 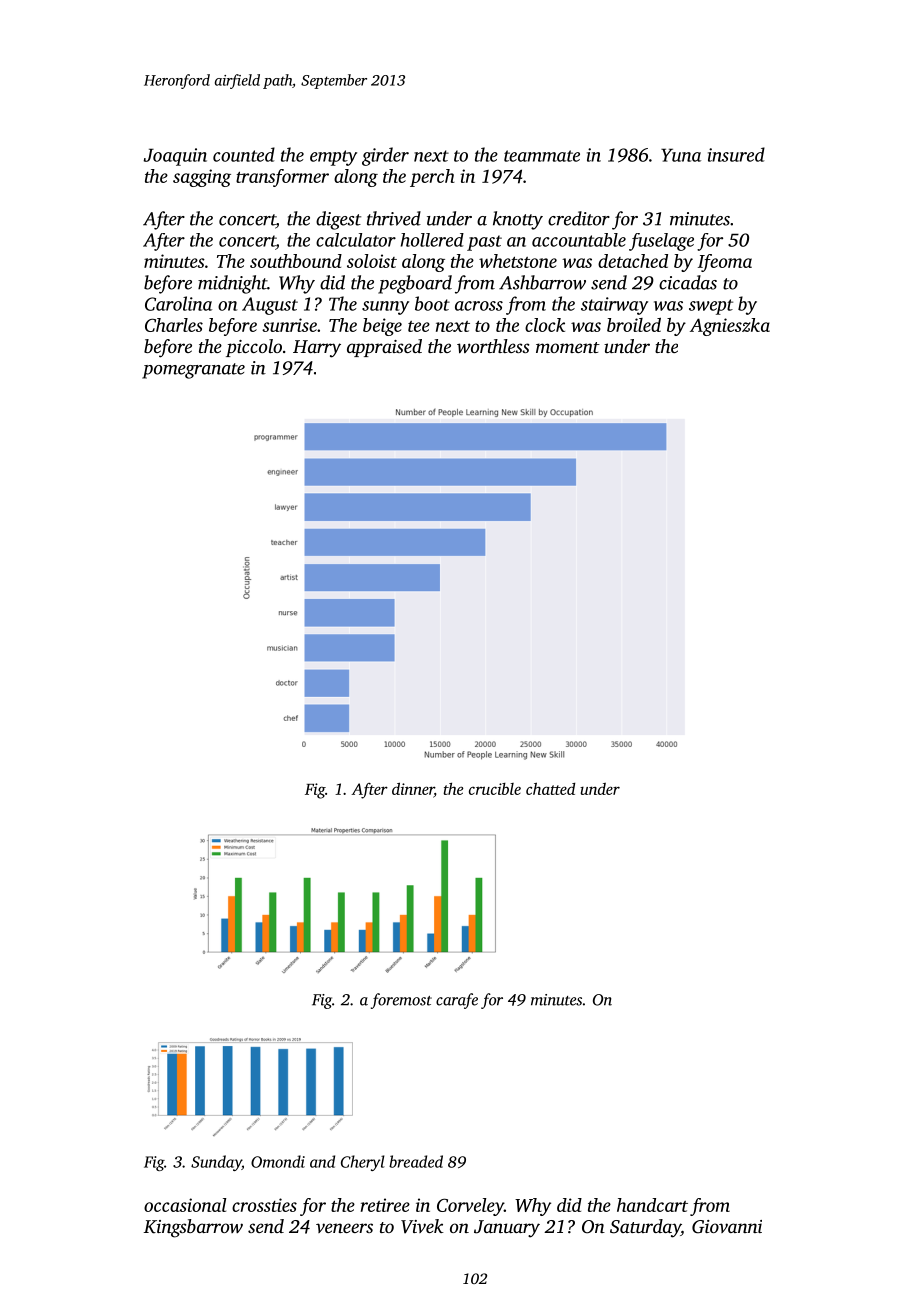 I want to click on knotty, so click(x=518, y=220).
